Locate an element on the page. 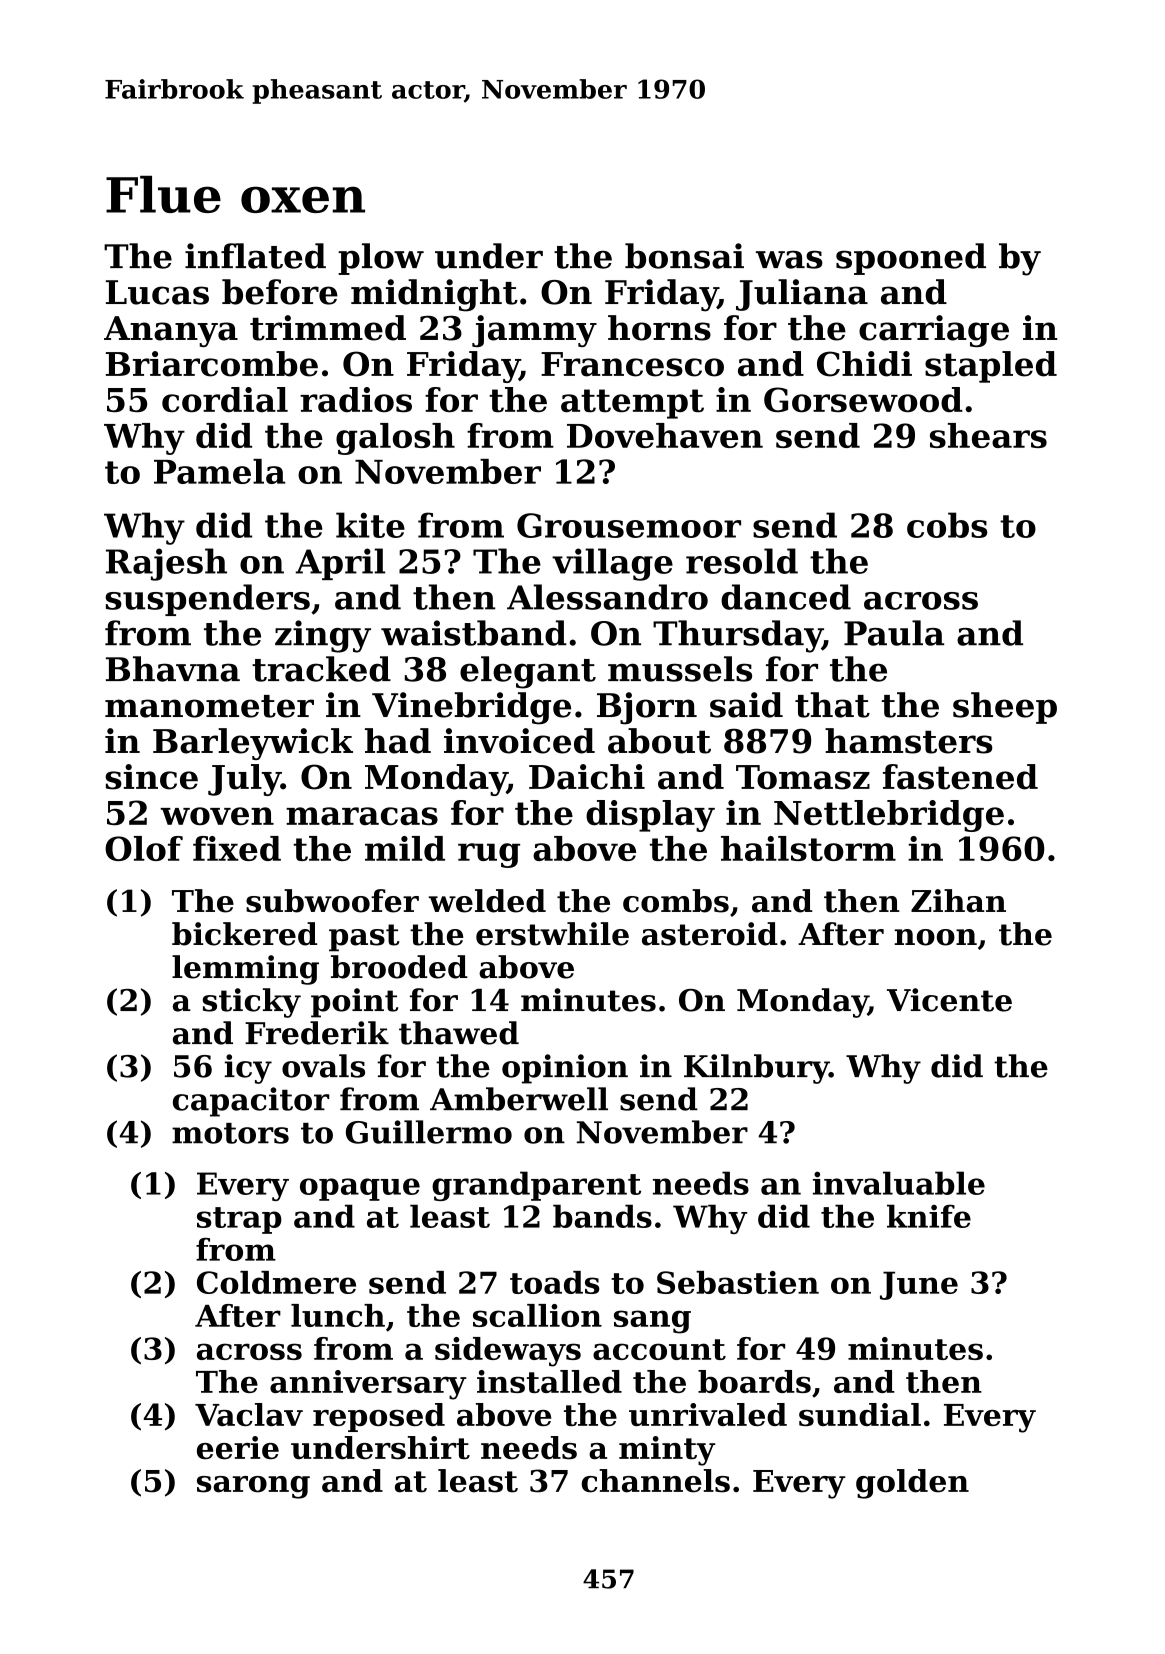 This page has width=1165, height=1654. attempt is located at coordinates (632, 404).
